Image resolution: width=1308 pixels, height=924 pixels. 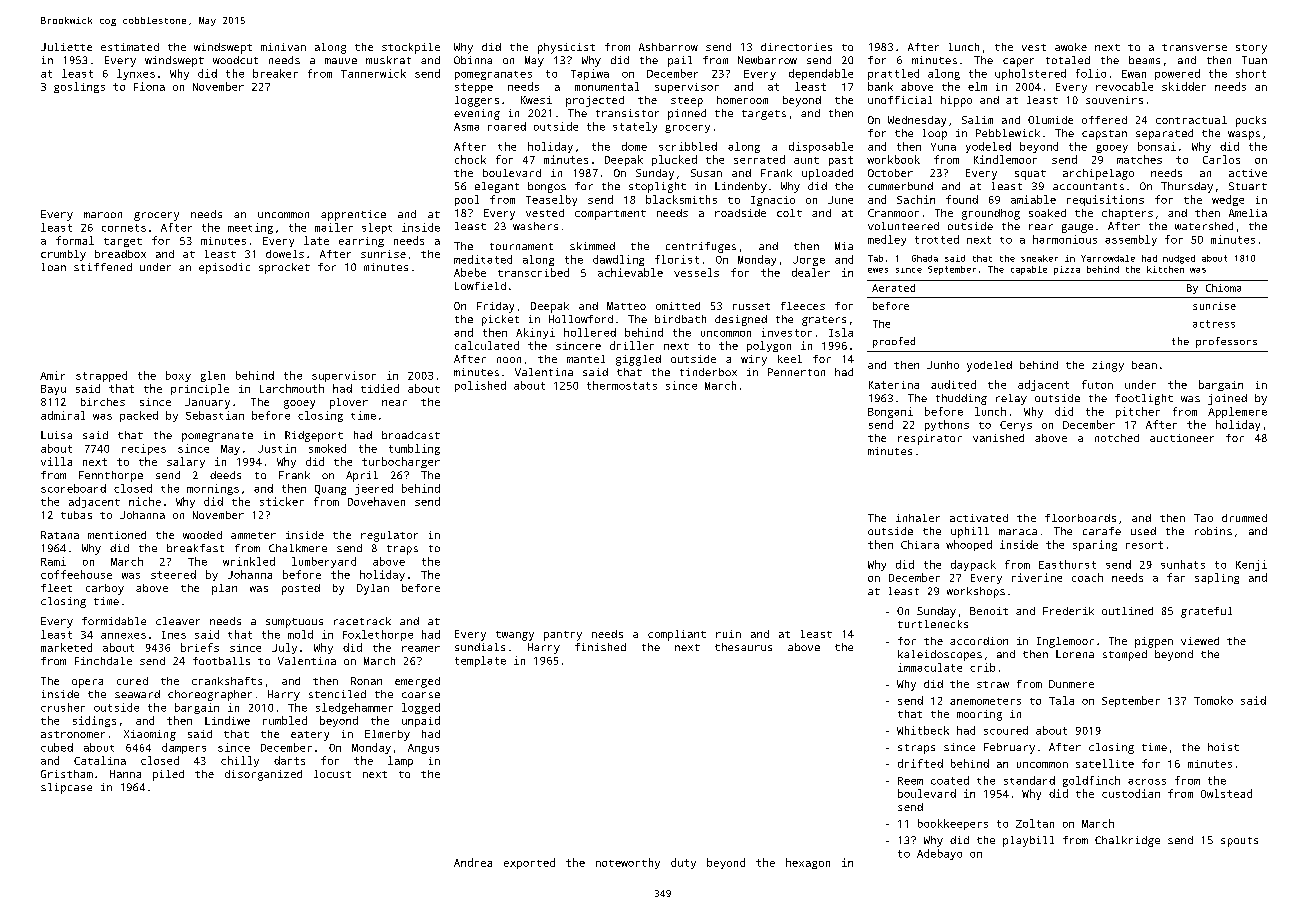 What do you see at coordinates (130, 47) in the screenshot?
I see `estimated` at bounding box center [130, 47].
